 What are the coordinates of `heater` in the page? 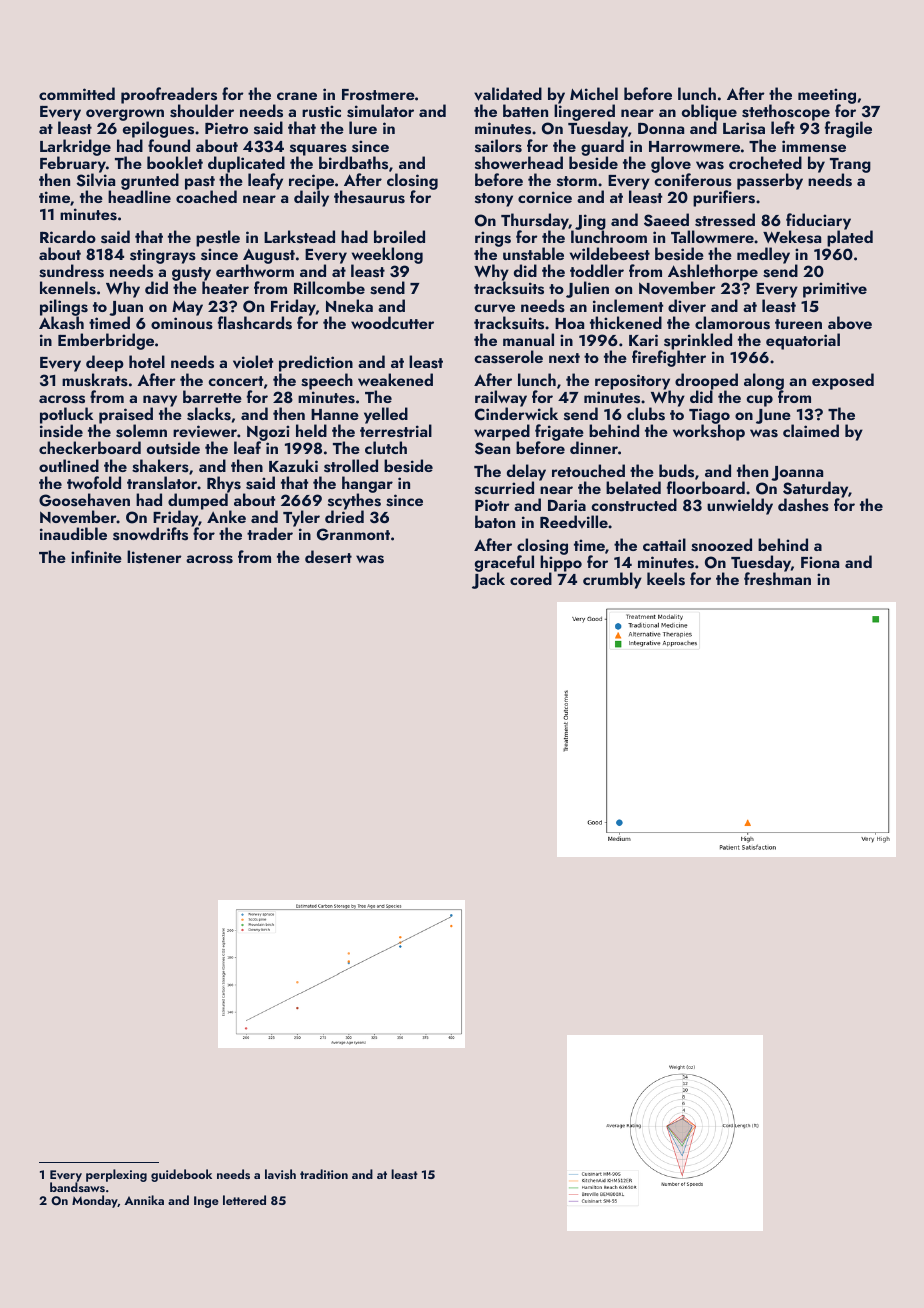 It's located at (225, 288).
